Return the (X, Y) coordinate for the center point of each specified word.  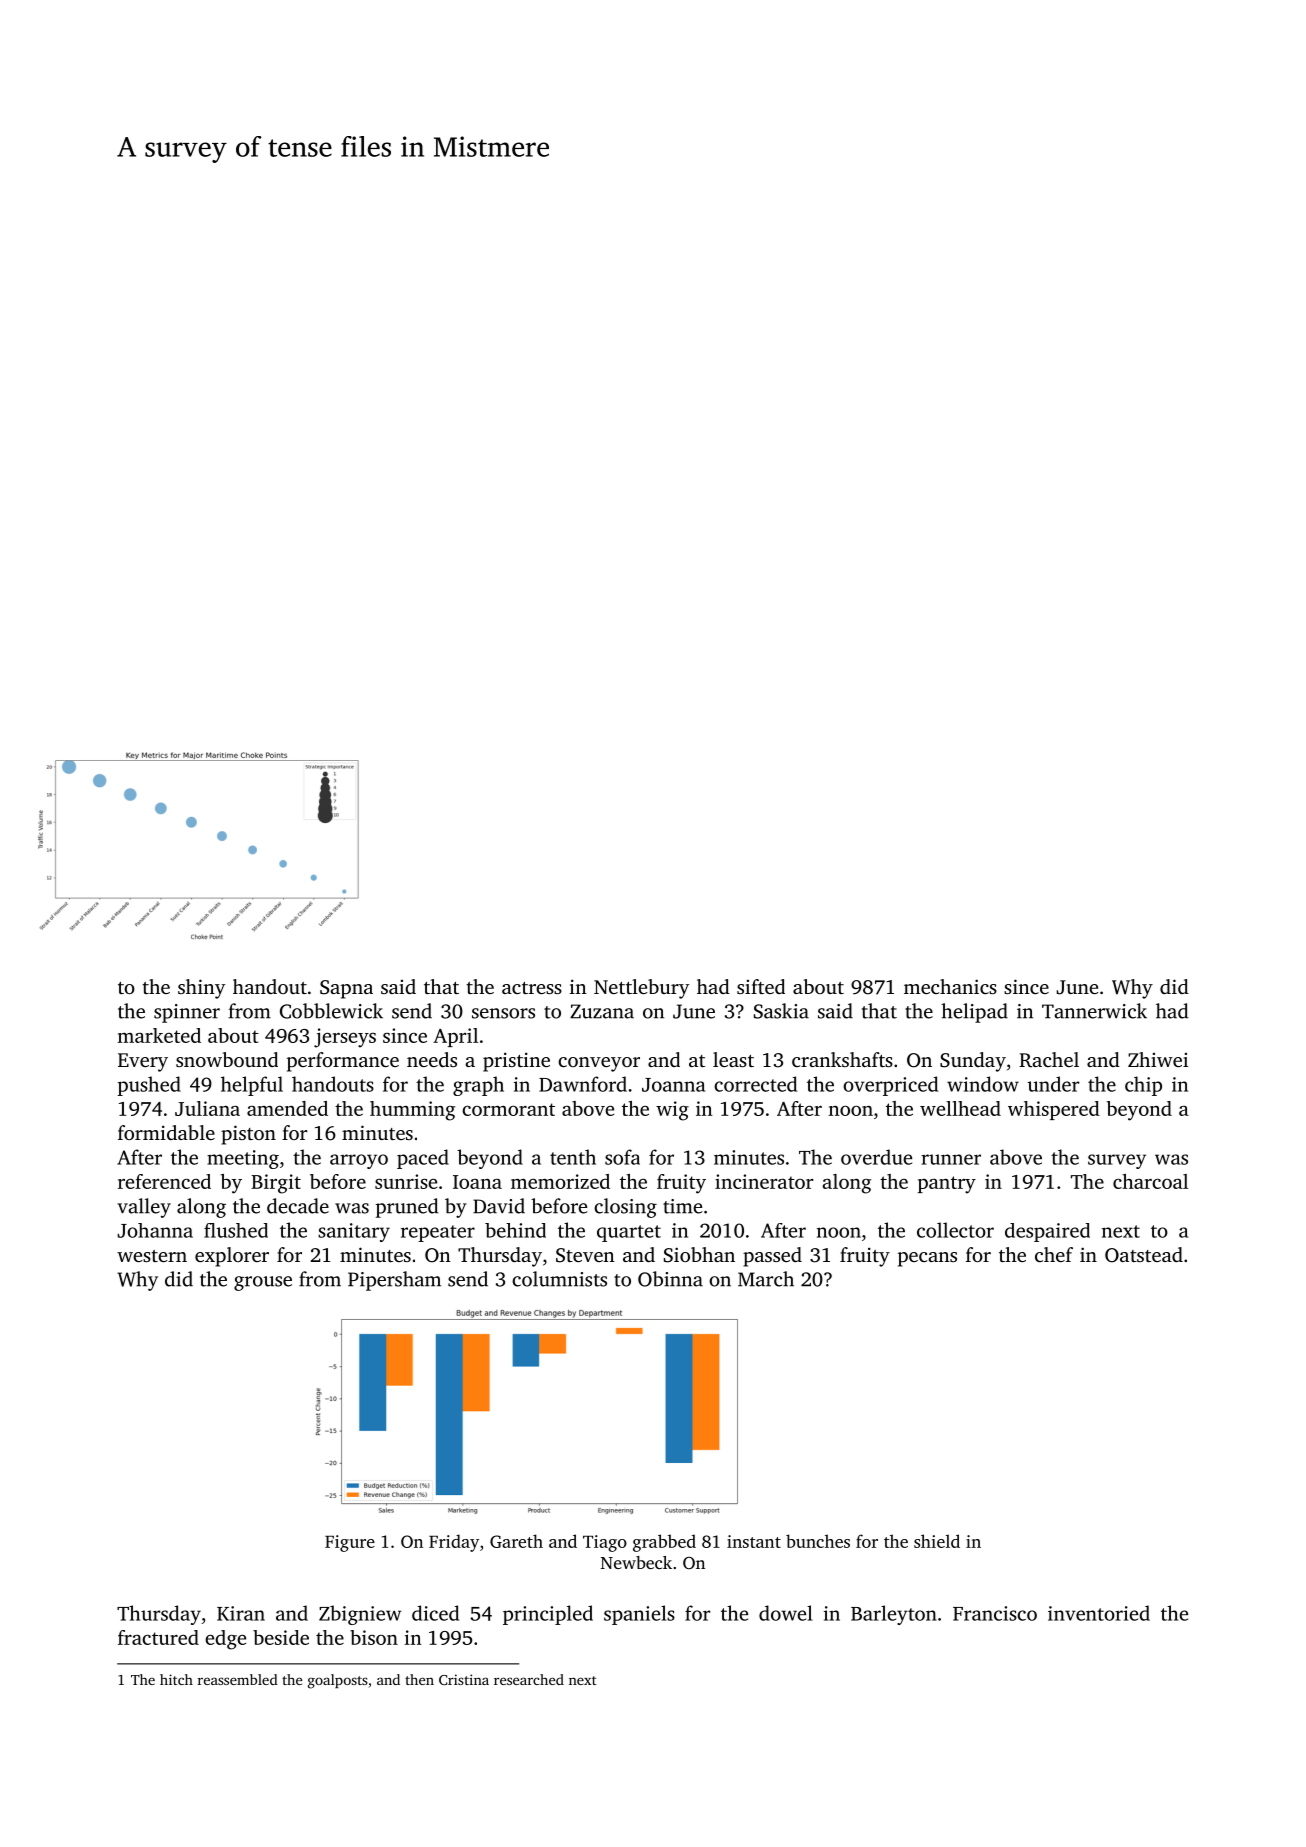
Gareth (516, 1541)
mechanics (950, 986)
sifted (761, 986)
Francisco (995, 1613)
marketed (159, 1035)
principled (548, 1615)
